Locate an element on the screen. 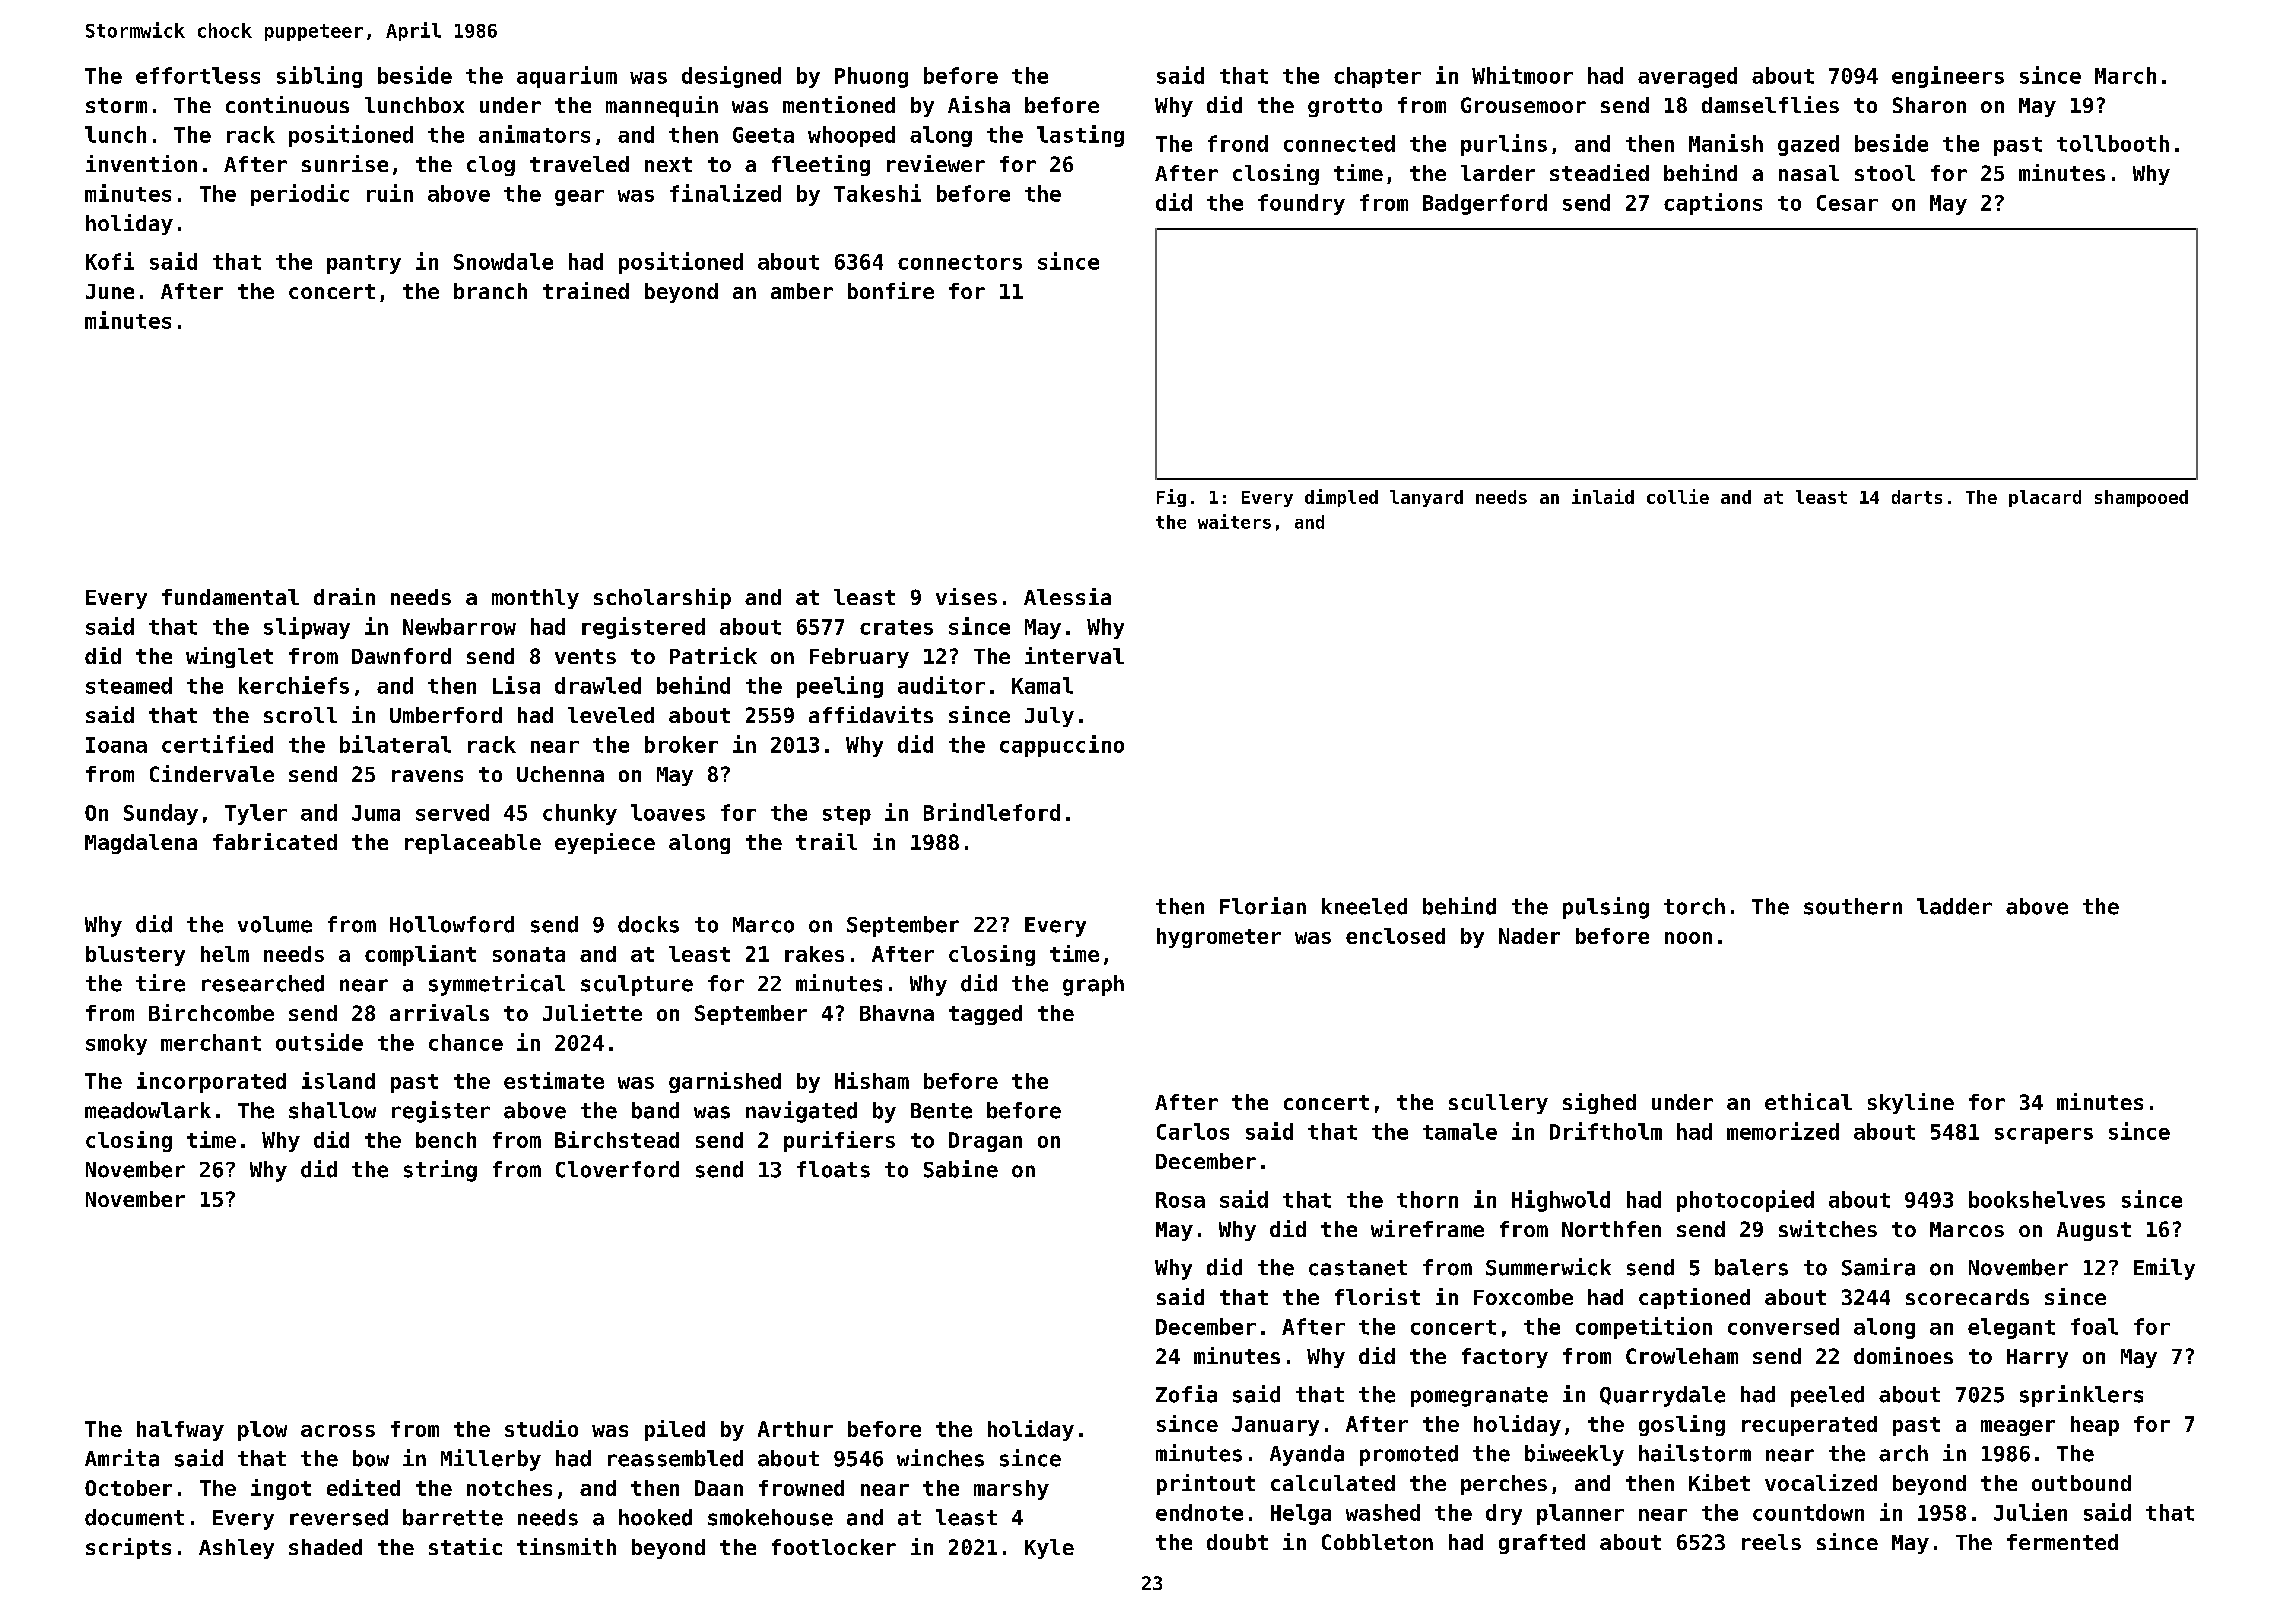 This screenshot has width=2282, height=1614. captioned is located at coordinates (1694, 1298).
